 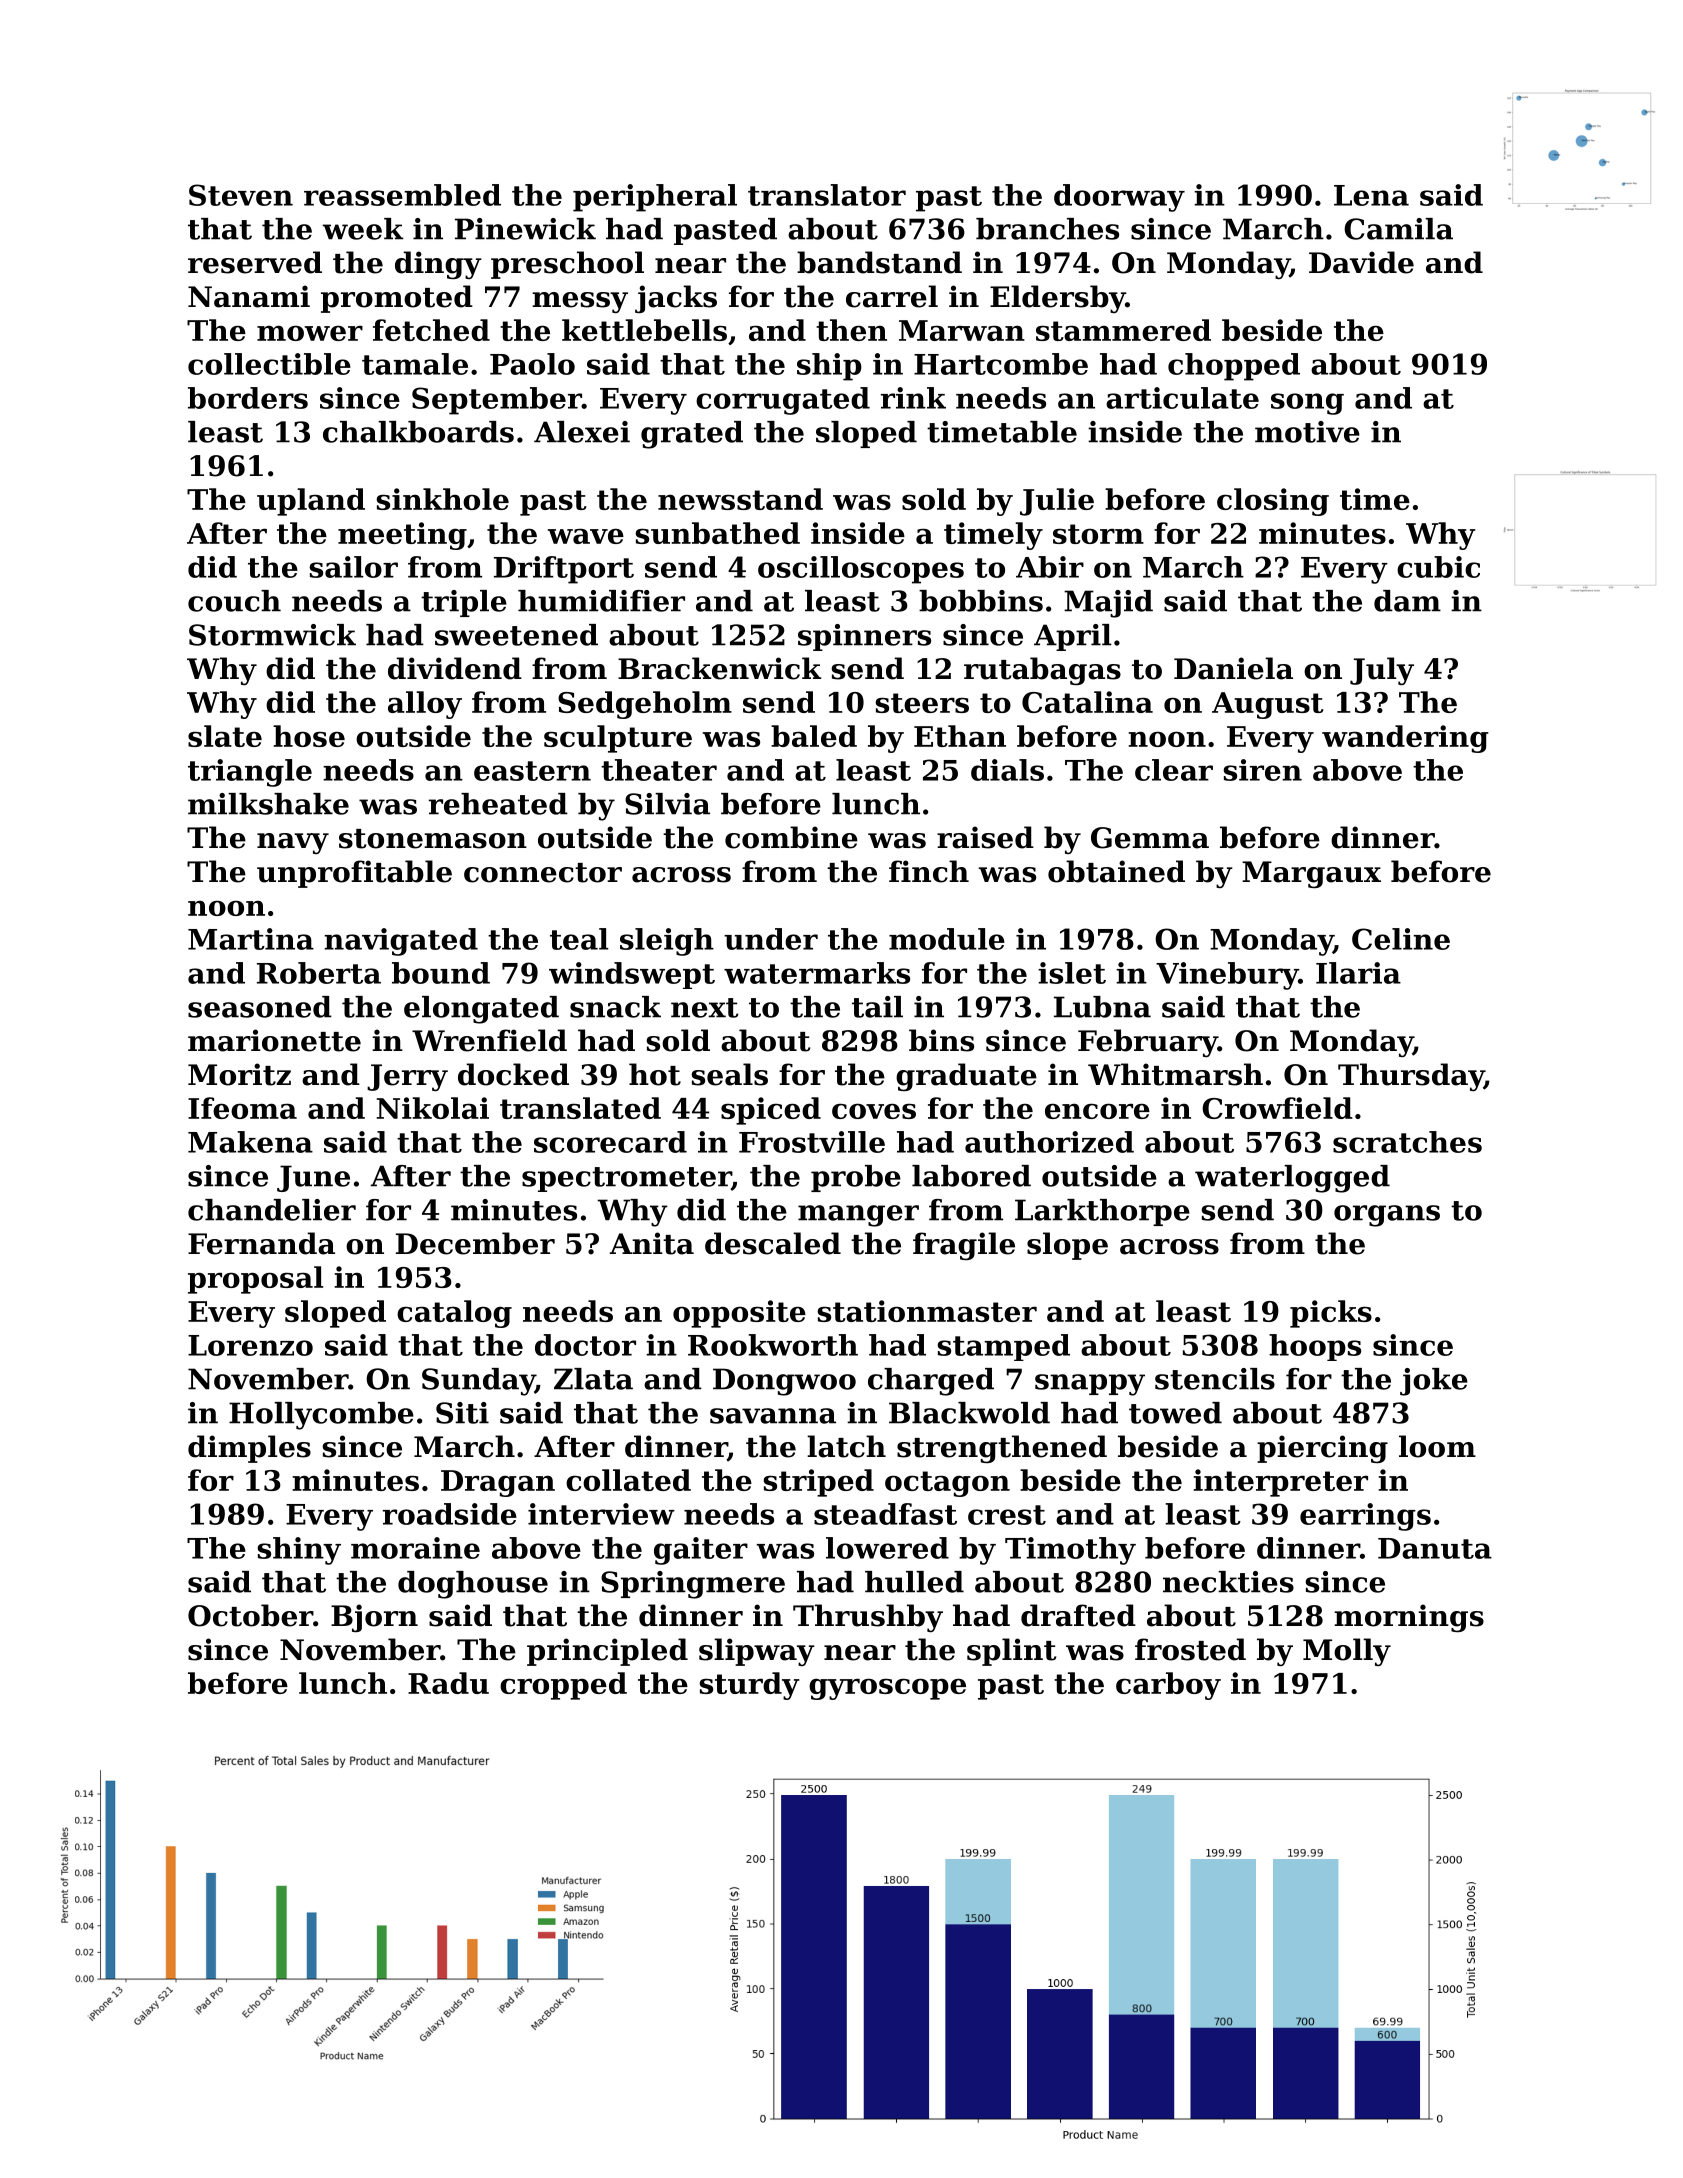 What do you see at coordinates (251, 939) in the screenshot?
I see `Martina` at bounding box center [251, 939].
